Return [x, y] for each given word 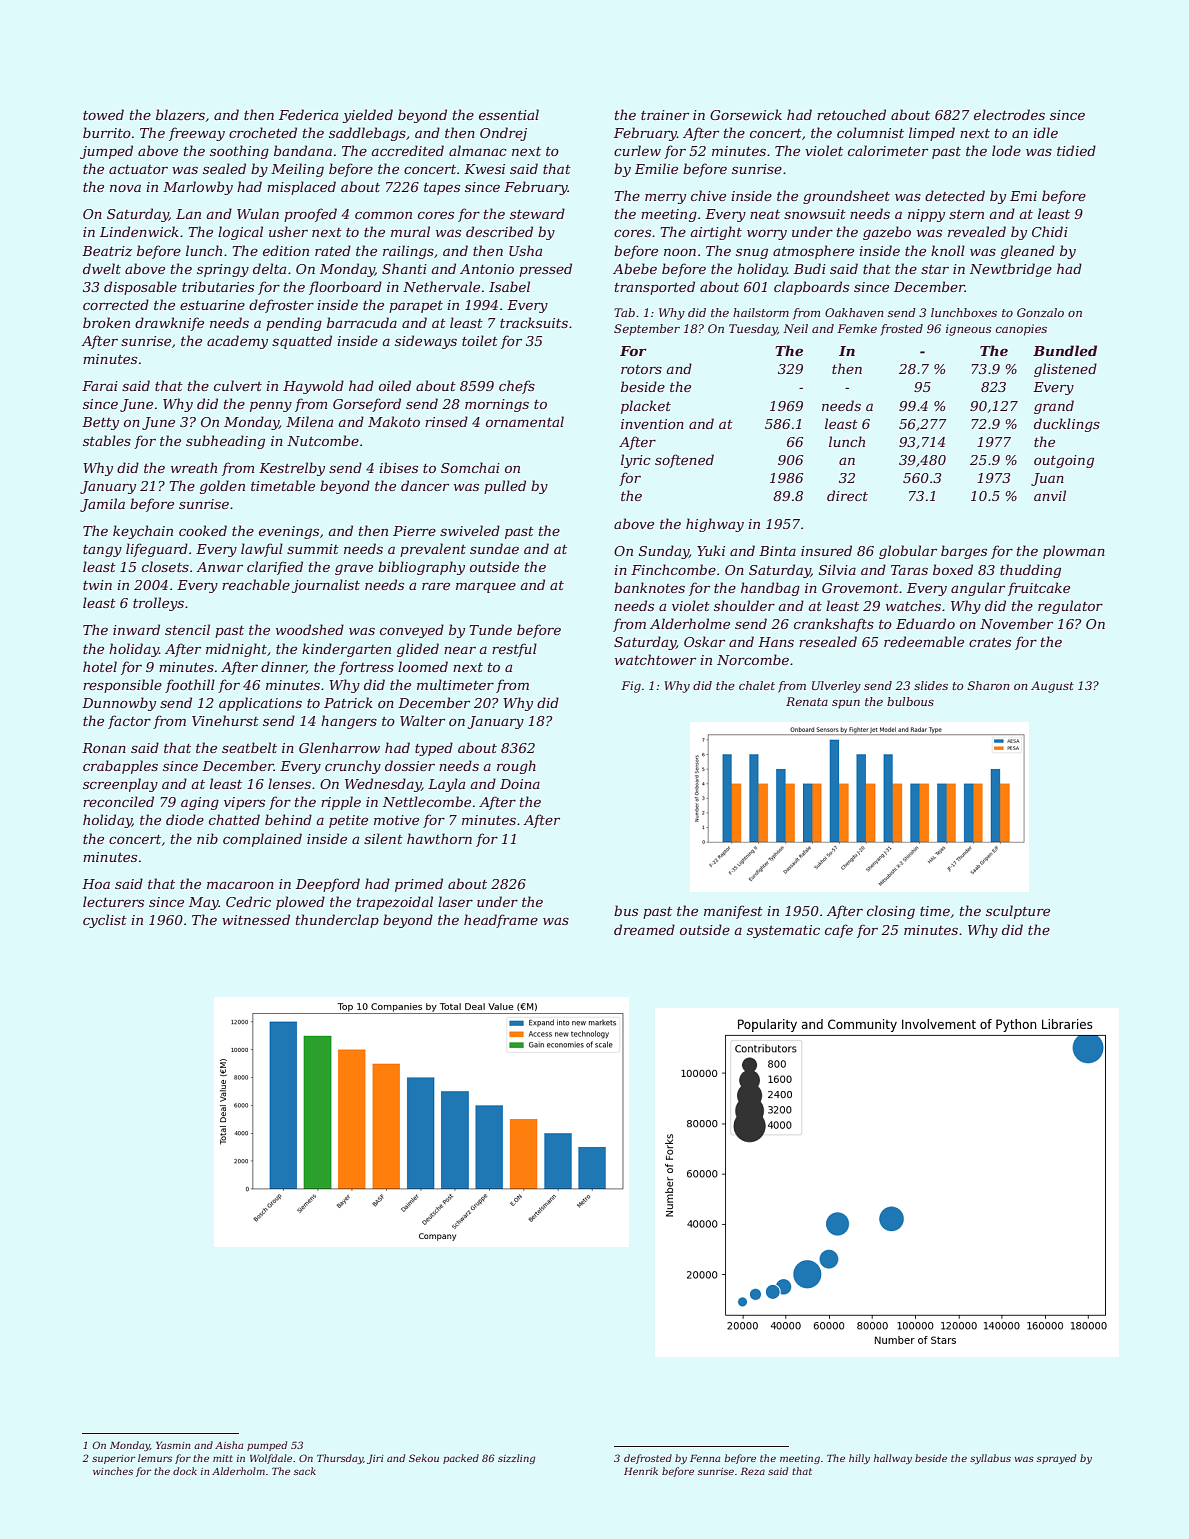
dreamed [644, 929]
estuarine [212, 305]
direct [847, 495]
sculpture [1018, 912]
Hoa [96, 884]
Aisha [229, 1445]
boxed [953, 569]
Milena [309, 421]
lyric [636, 461]
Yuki [711, 550]
